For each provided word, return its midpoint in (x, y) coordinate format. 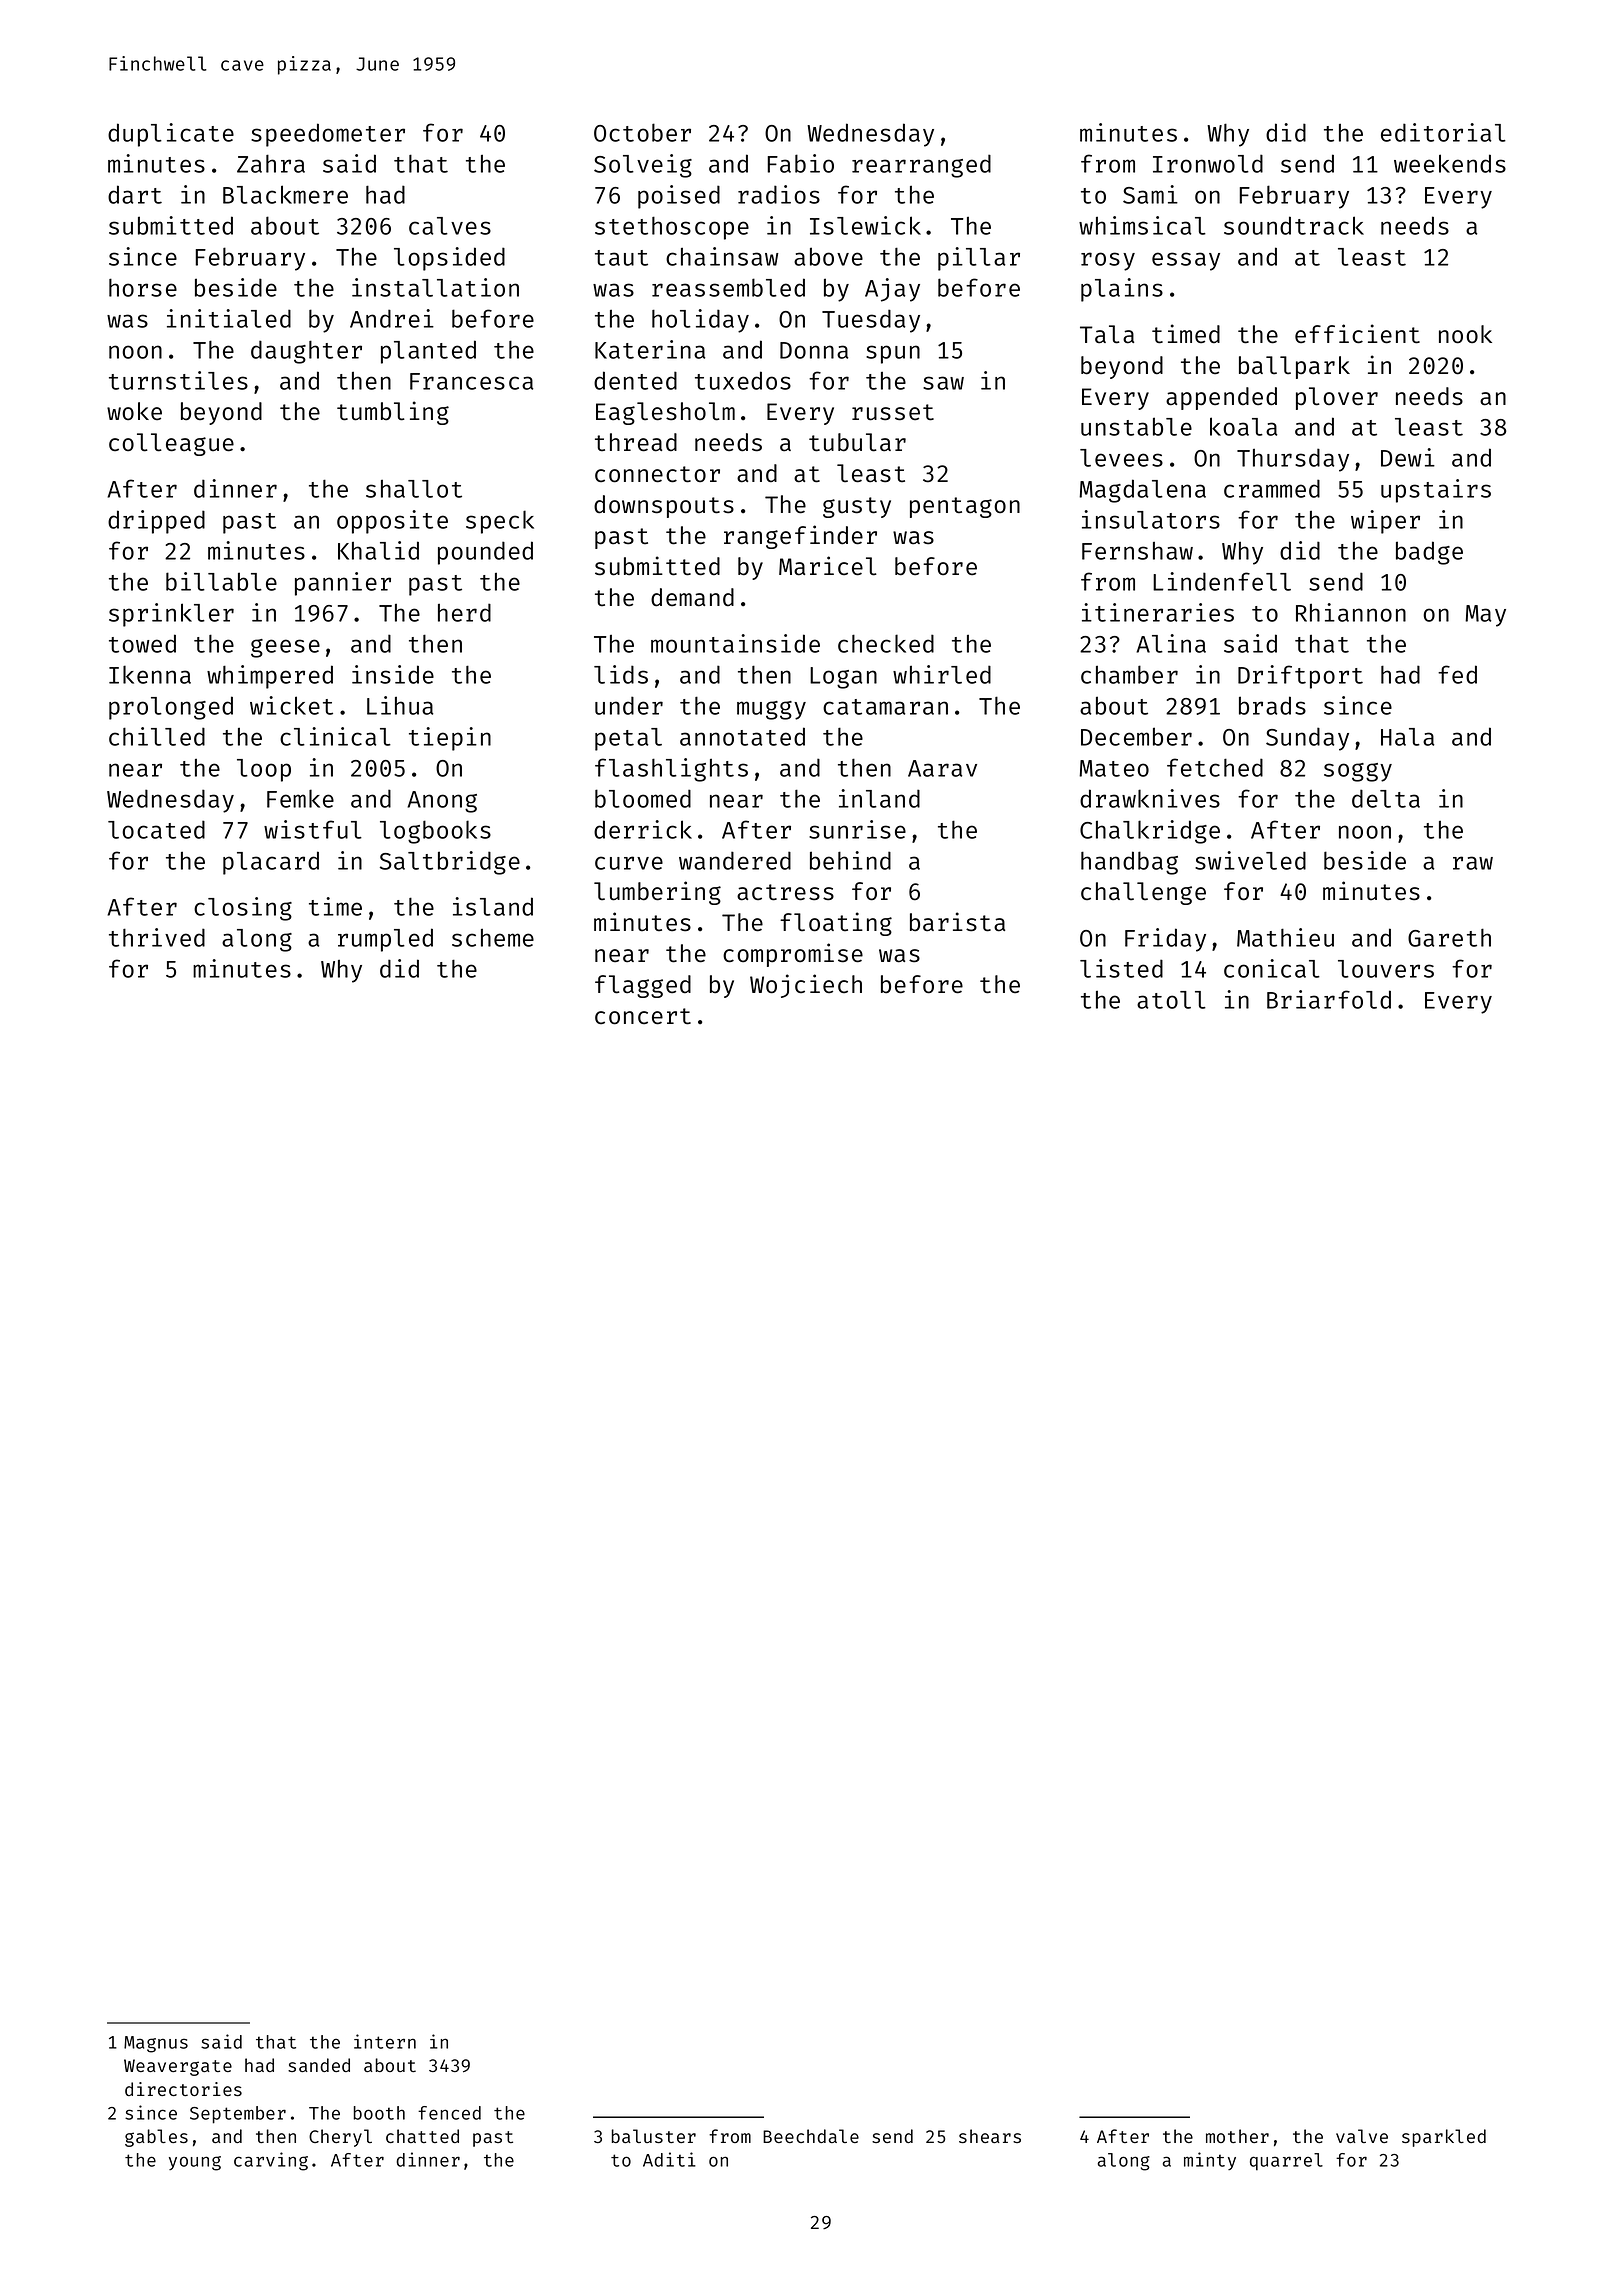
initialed (229, 318)
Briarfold (1329, 999)
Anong (442, 802)
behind (850, 860)
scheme (493, 938)
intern (385, 2041)
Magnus (156, 2044)
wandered (735, 860)
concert (643, 1016)
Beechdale (811, 2136)
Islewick (865, 225)
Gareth (1449, 937)
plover (1337, 398)
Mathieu (1285, 937)
